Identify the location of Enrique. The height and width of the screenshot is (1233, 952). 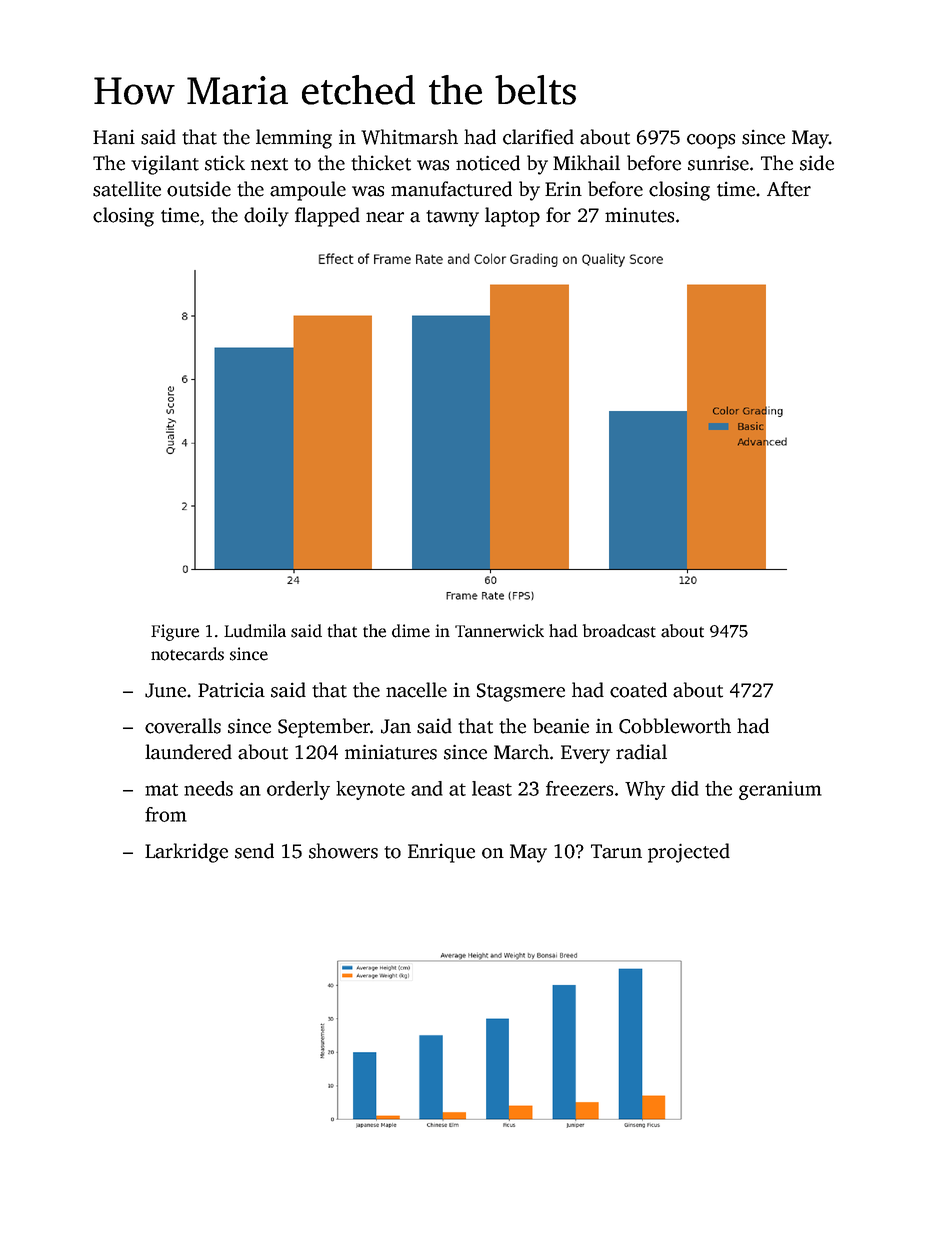
(441, 853).
